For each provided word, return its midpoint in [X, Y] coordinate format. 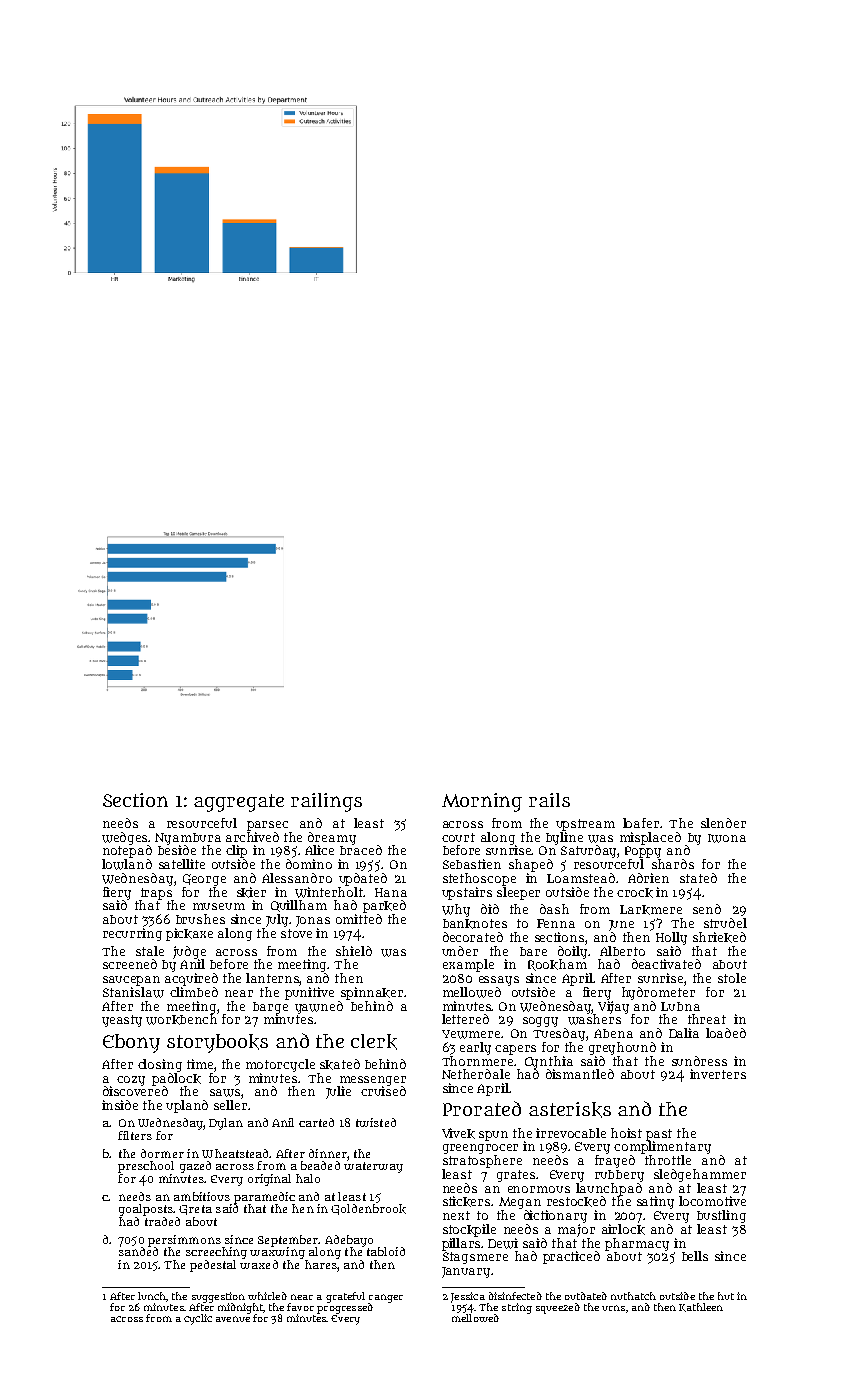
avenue [233, 1319]
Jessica [468, 1297]
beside [177, 850]
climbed [194, 992]
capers [515, 1050]
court [458, 837]
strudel [725, 923]
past [659, 1135]
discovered [135, 1091]
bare [533, 951]
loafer [641, 823]
